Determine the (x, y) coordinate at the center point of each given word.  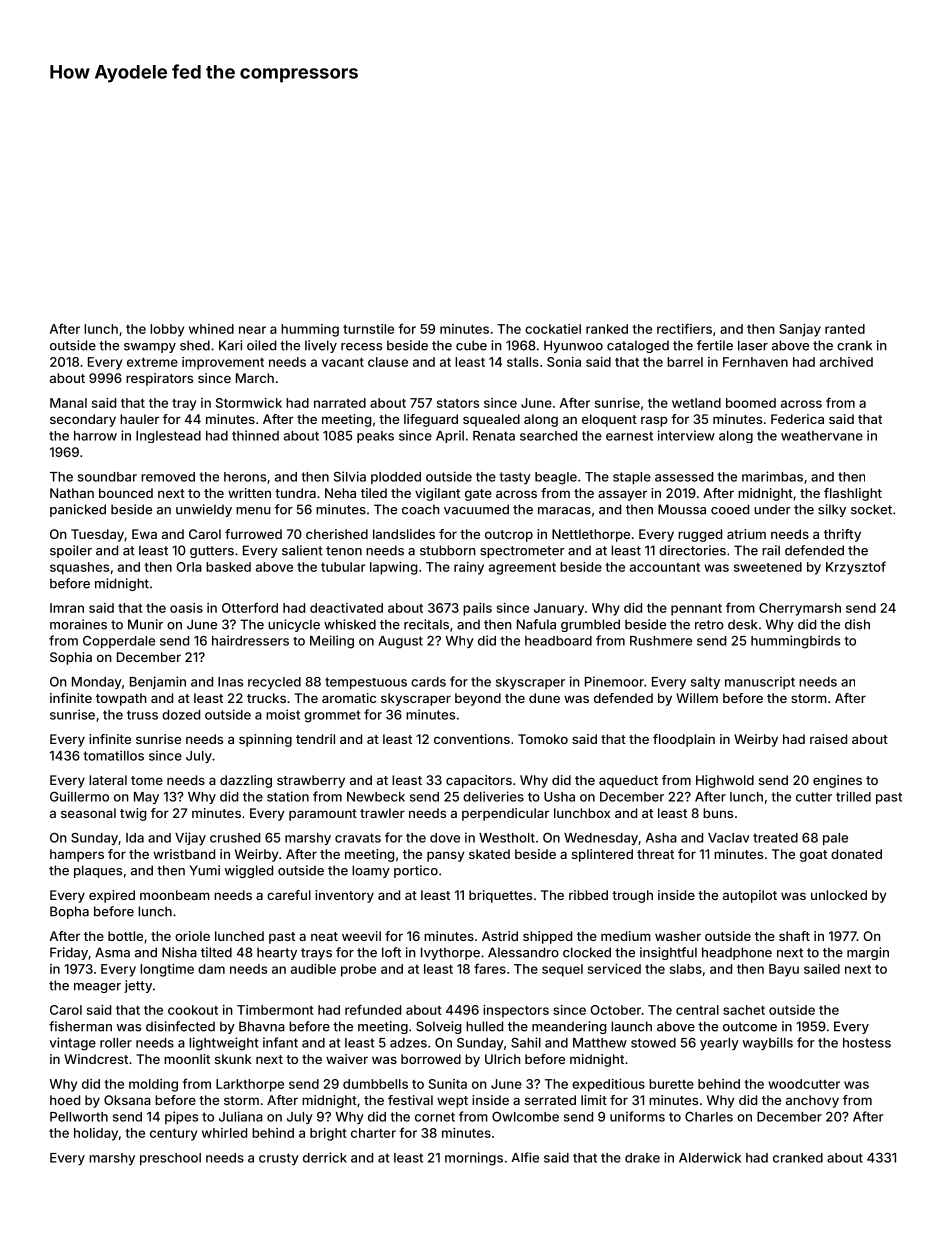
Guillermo (79, 796)
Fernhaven (755, 362)
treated (775, 838)
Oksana (127, 1100)
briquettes (500, 896)
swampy (150, 348)
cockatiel (553, 329)
